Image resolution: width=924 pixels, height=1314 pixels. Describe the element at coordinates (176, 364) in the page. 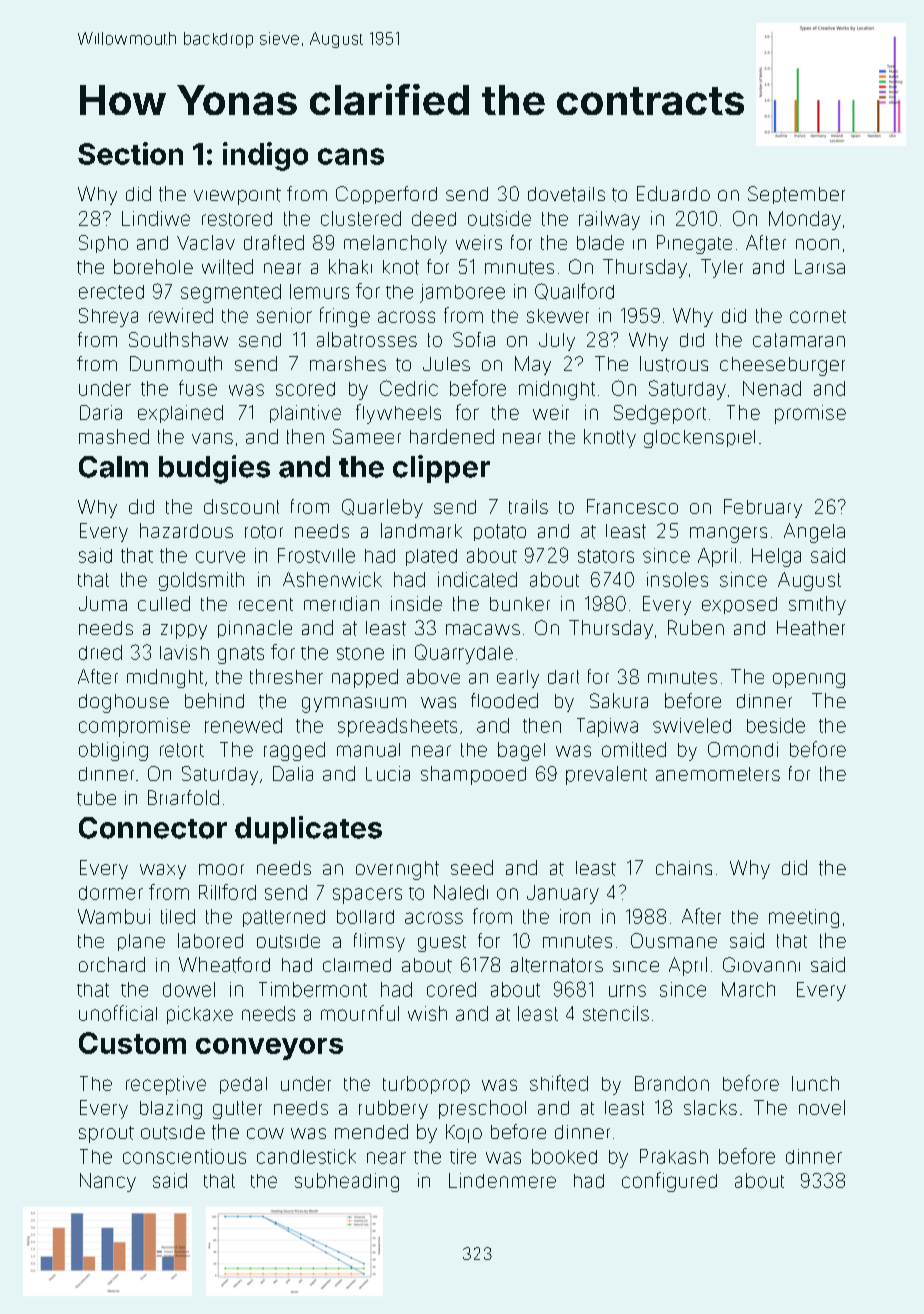

I see `Dunmouth` at that location.
